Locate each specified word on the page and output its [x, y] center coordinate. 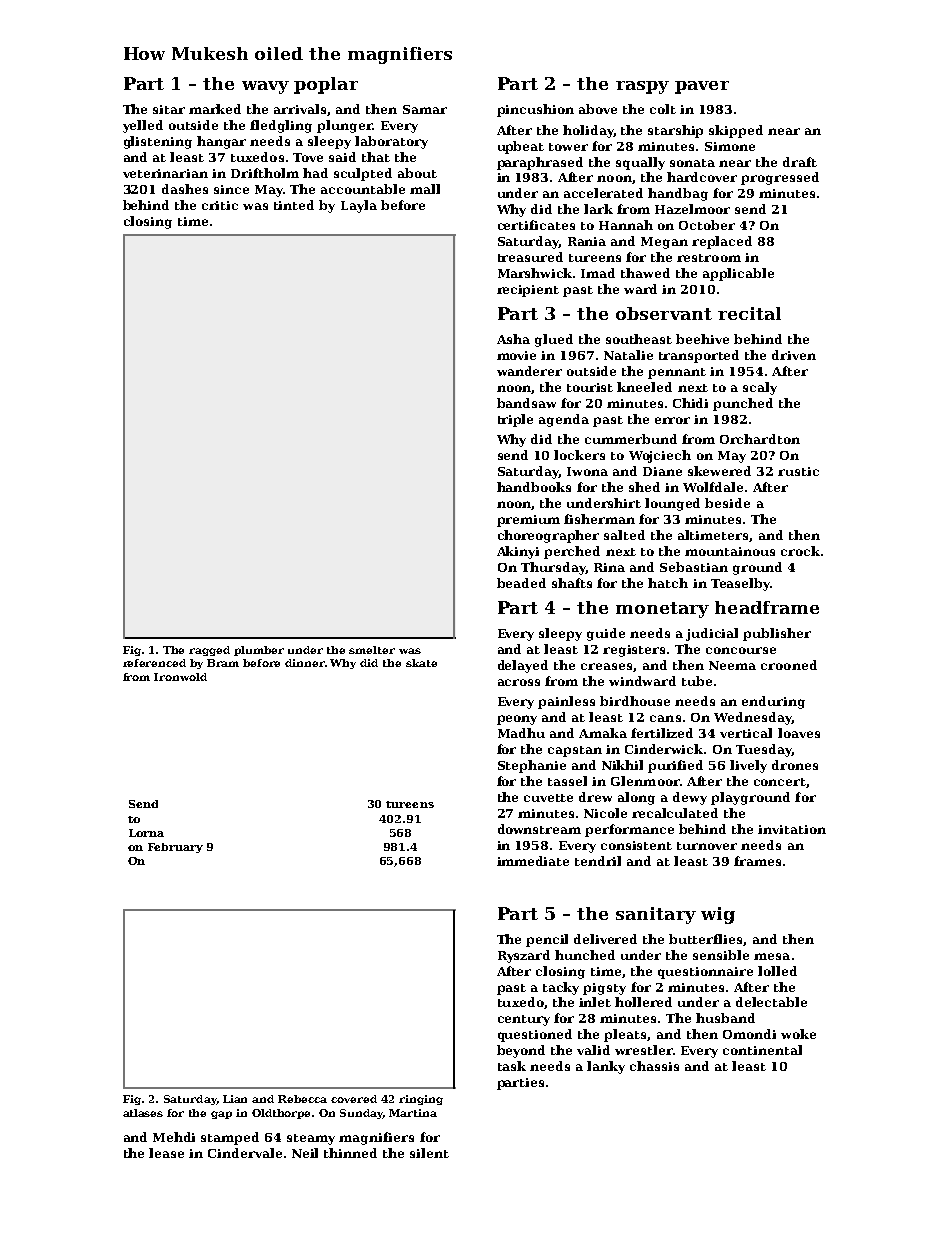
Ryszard [524, 956]
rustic [798, 471]
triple [515, 420]
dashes [185, 189]
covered [354, 1099]
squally [640, 163]
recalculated [675, 813]
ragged [209, 651]
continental [762, 1050]
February [175, 848]
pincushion [535, 110]
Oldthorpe [281, 1114]
